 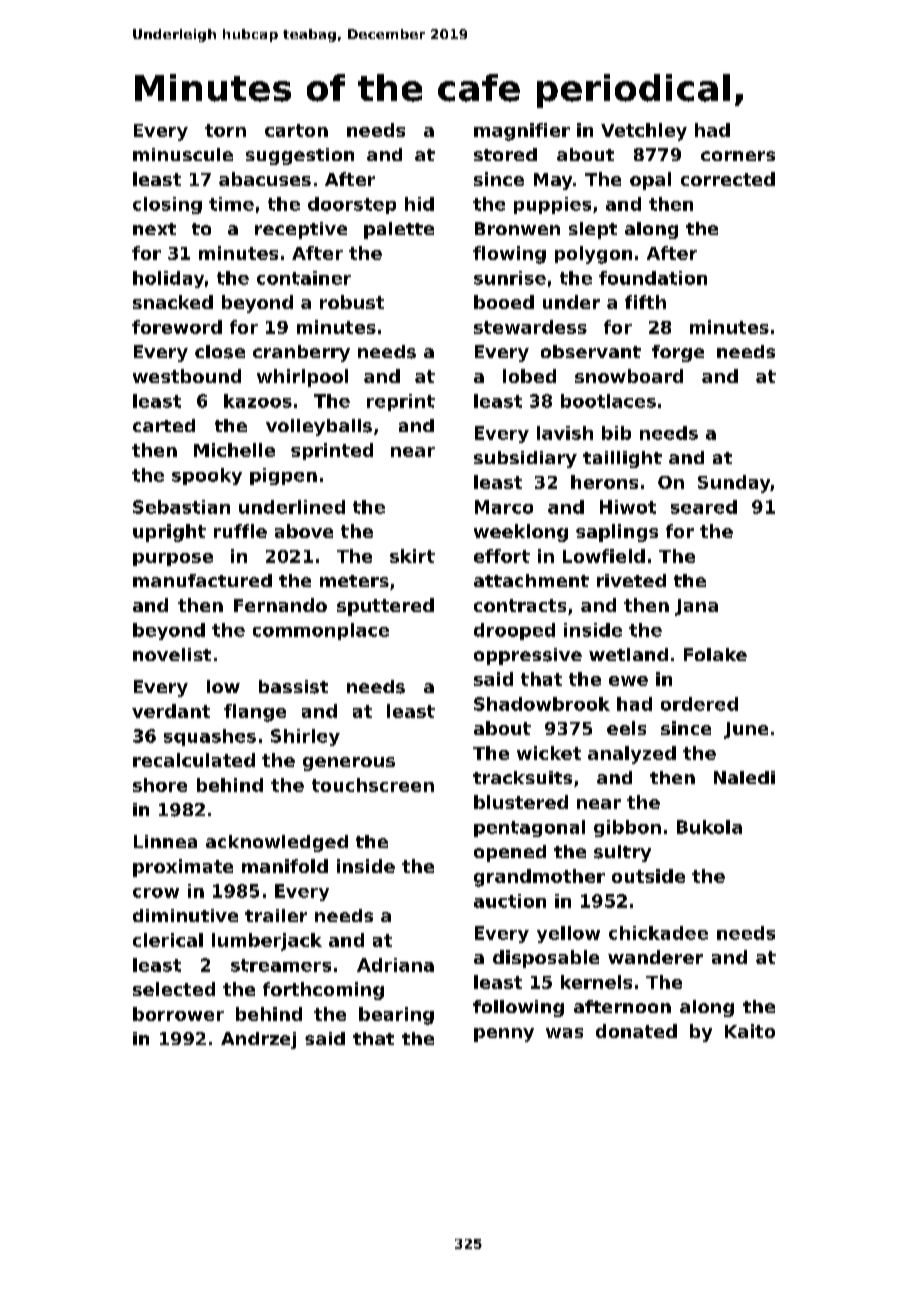 What do you see at coordinates (401, 402) in the image?
I see `reprint` at bounding box center [401, 402].
